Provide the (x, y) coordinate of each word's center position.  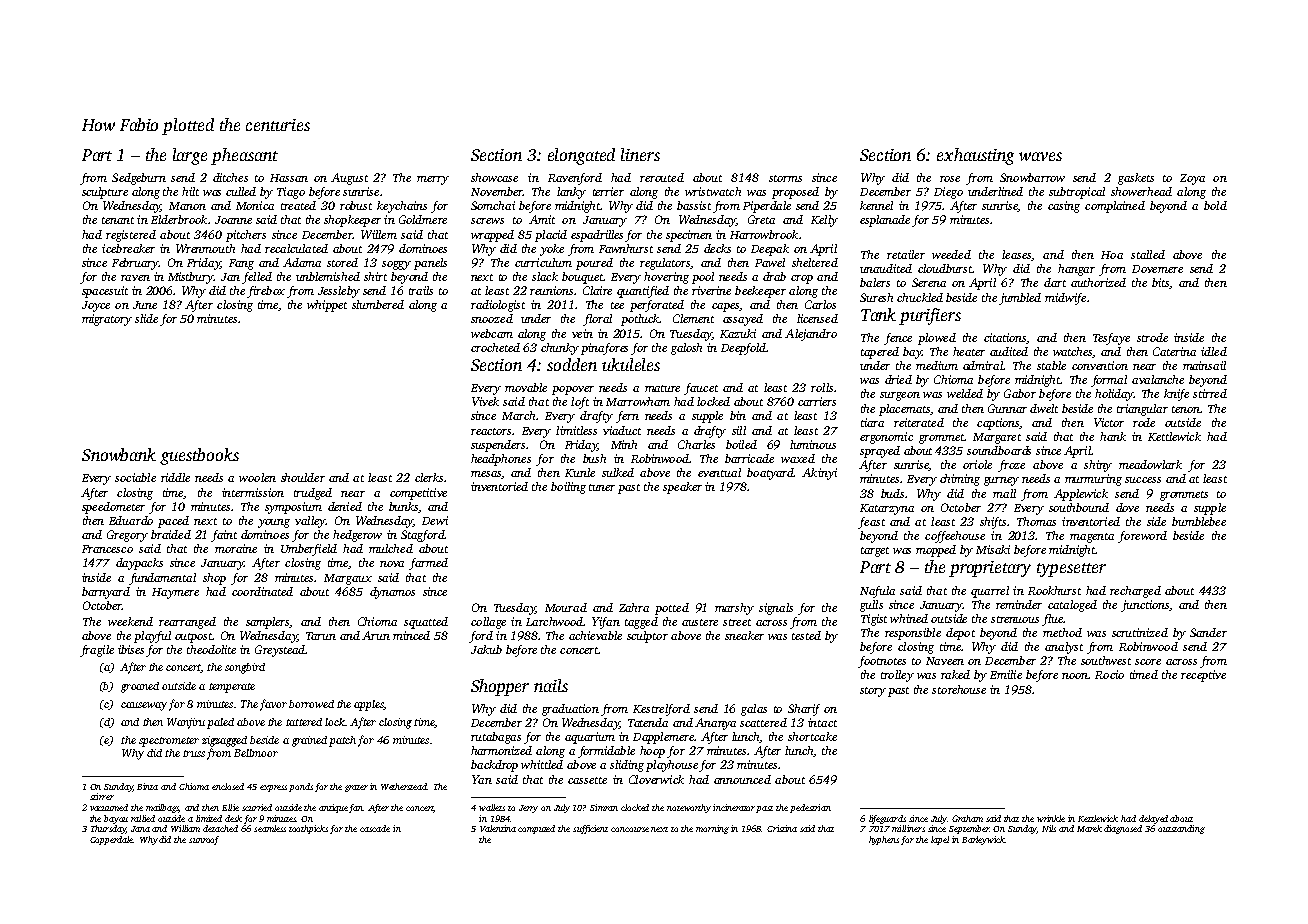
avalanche (1158, 379)
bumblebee (1199, 521)
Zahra (634, 607)
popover (573, 390)
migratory (107, 320)
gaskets (1136, 179)
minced (411, 635)
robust (356, 205)
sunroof (204, 840)
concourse (630, 829)
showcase (494, 177)
